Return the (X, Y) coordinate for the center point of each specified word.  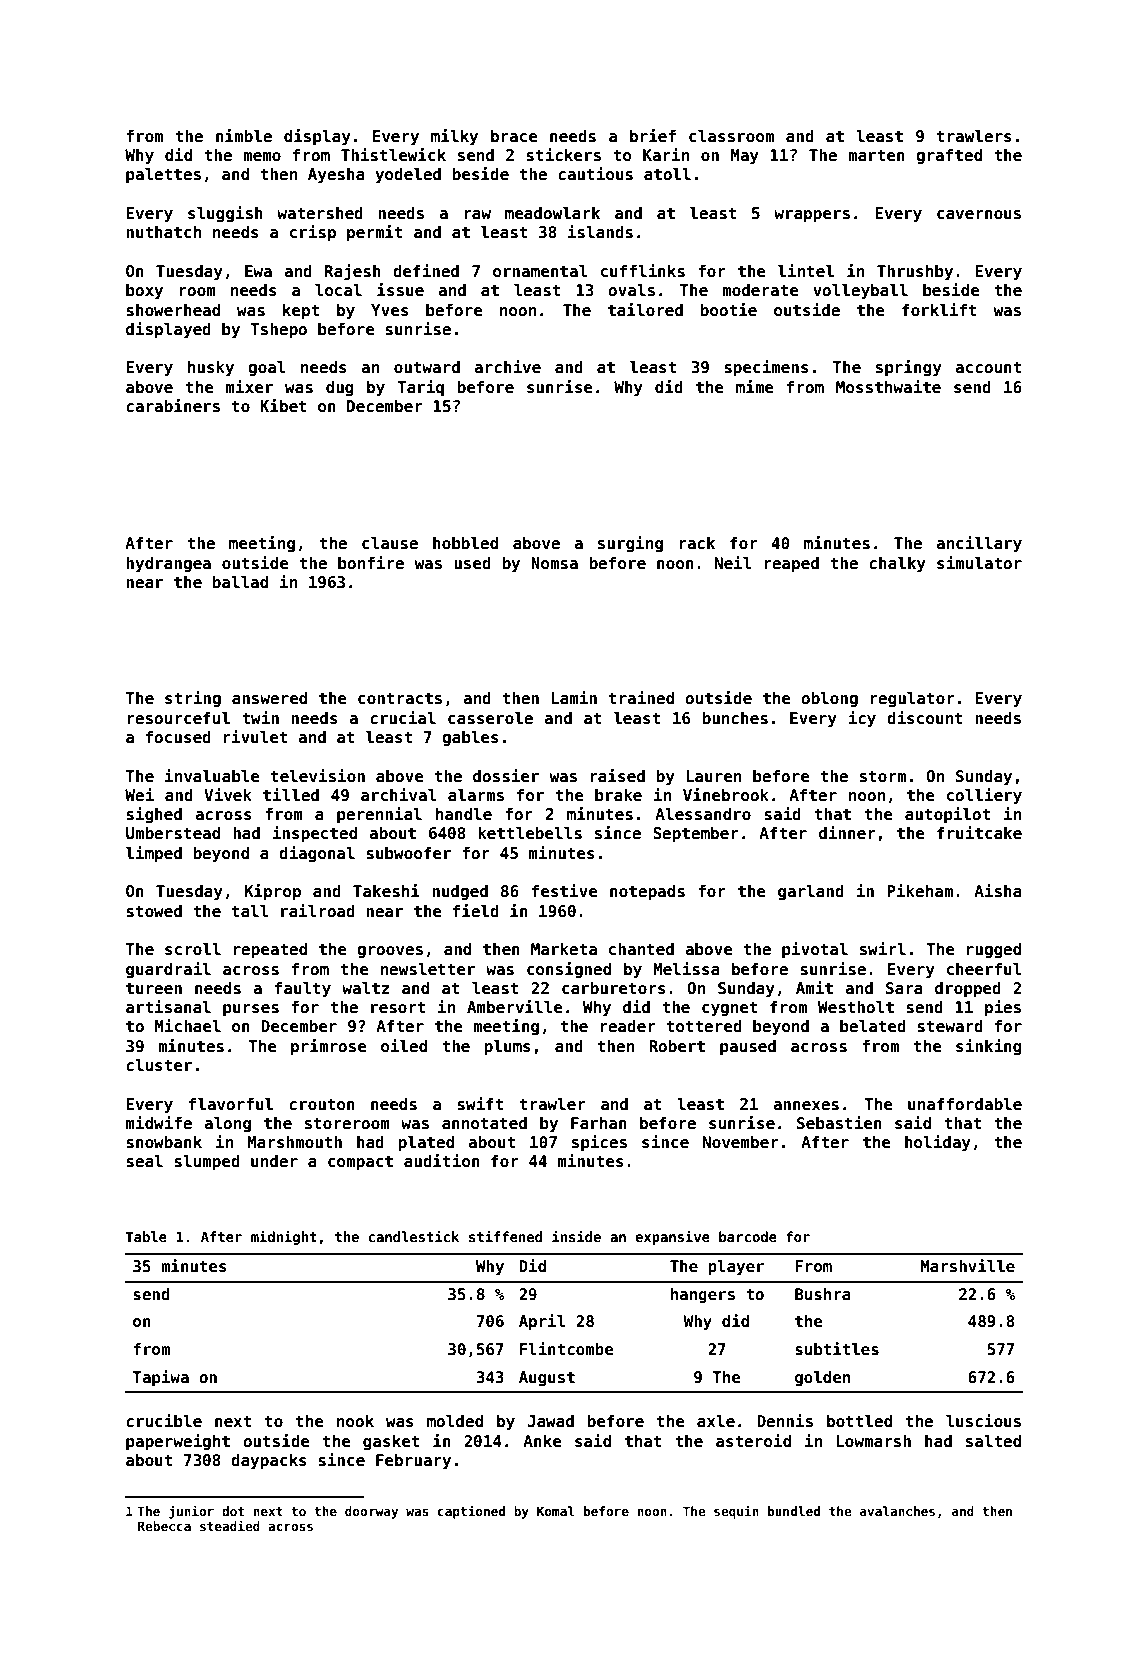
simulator (979, 563)
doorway (371, 1512)
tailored (645, 310)
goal (267, 368)
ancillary (979, 544)
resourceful (178, 718)
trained (641, 698)
